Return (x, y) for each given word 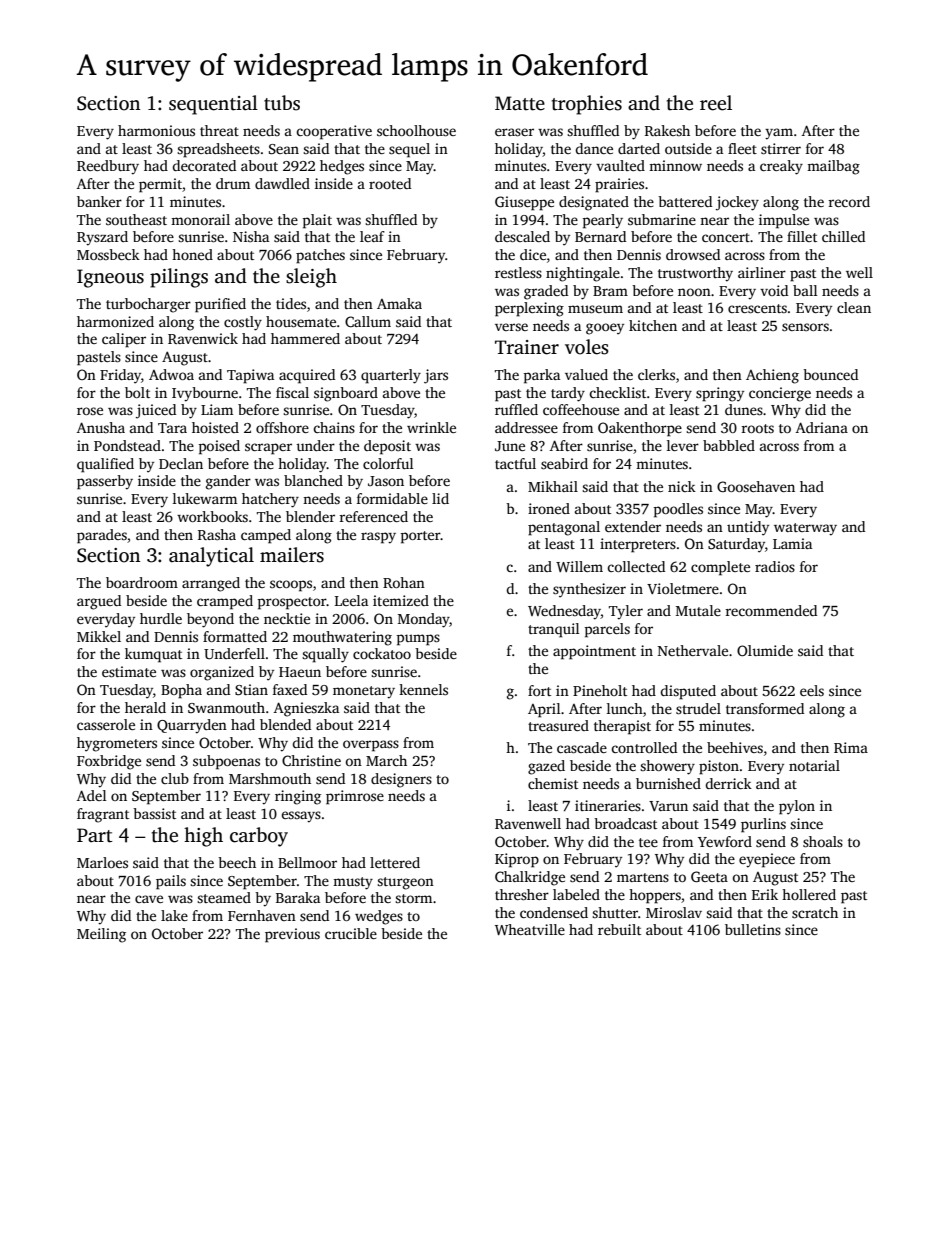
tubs (282, 103)
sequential (213, 105)
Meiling (101, 935)
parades (102, 536)
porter (421, 537)
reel (716, 103)
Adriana (822, 427)
